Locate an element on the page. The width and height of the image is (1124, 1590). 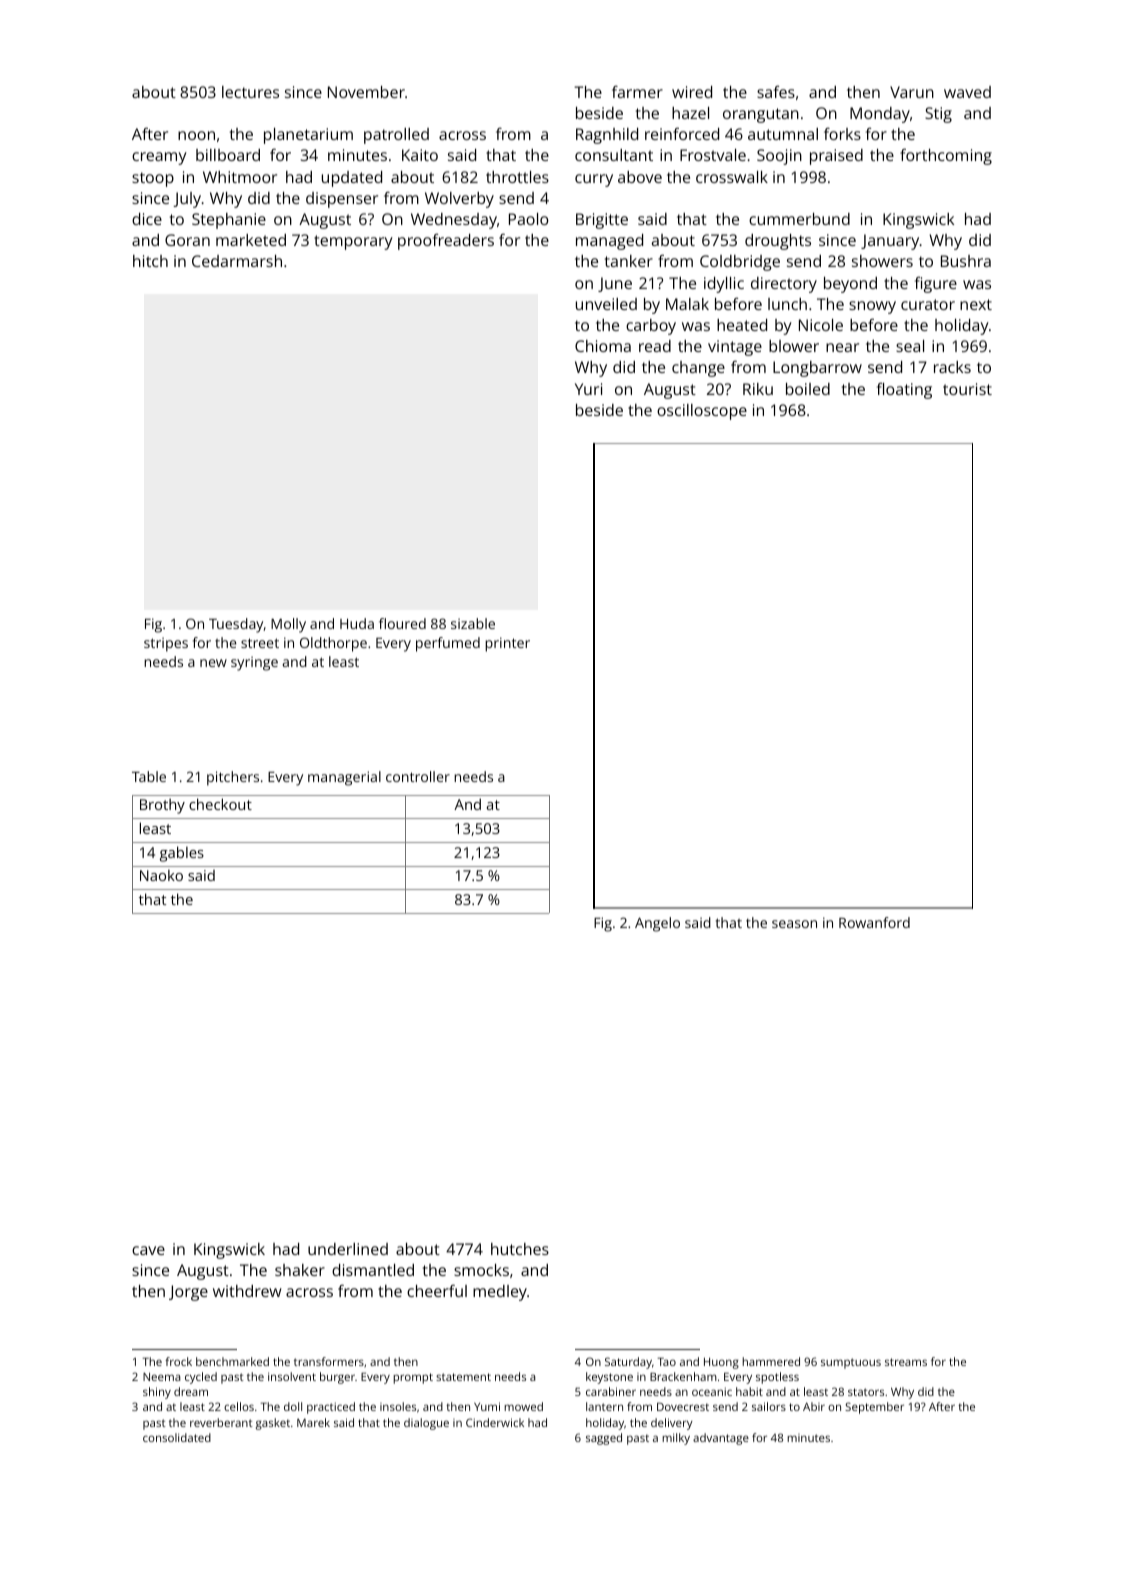
Paolo is located at coordinates (529, 219).
